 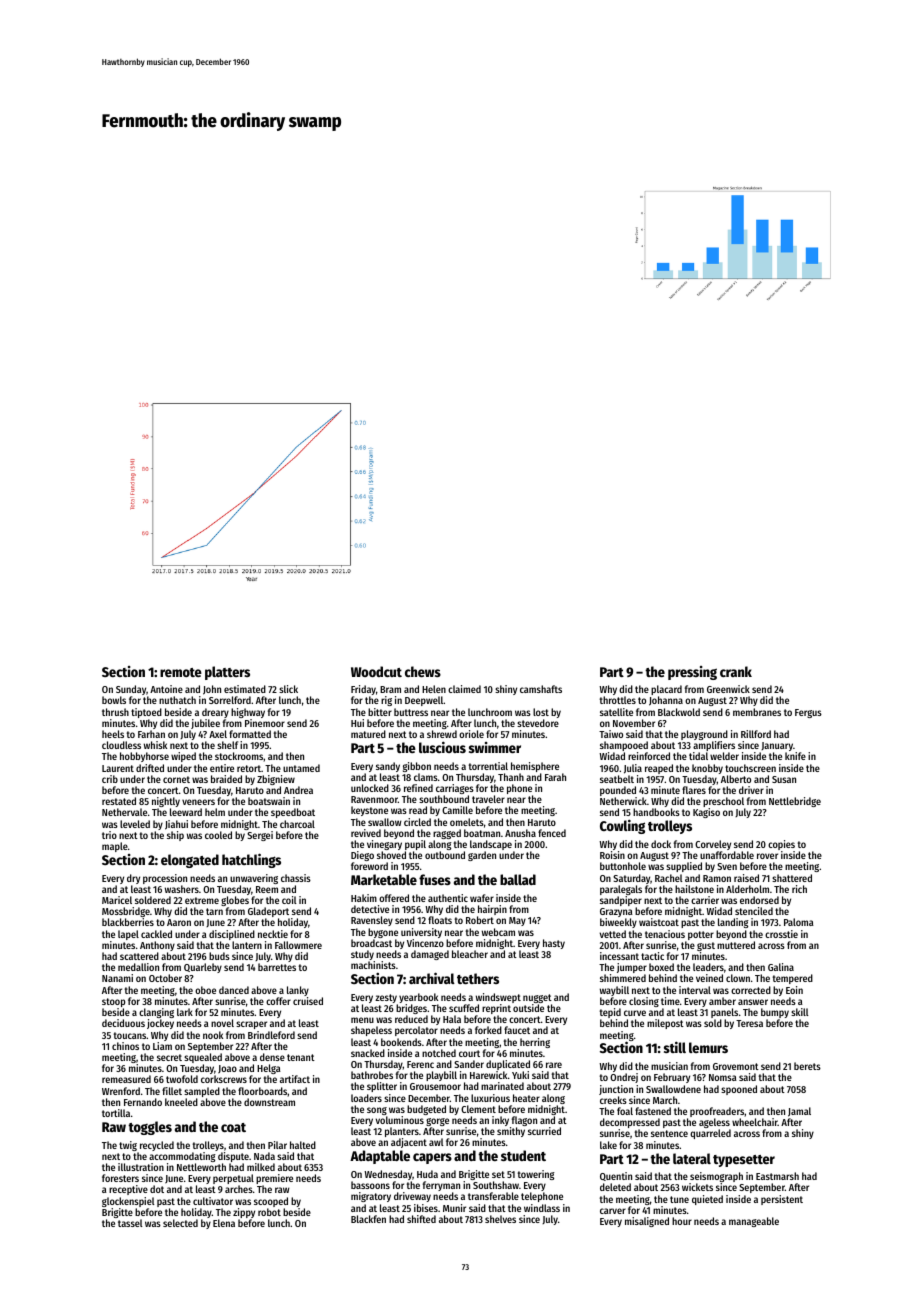 I want to click on outbound, so click(x=445, y=855).
